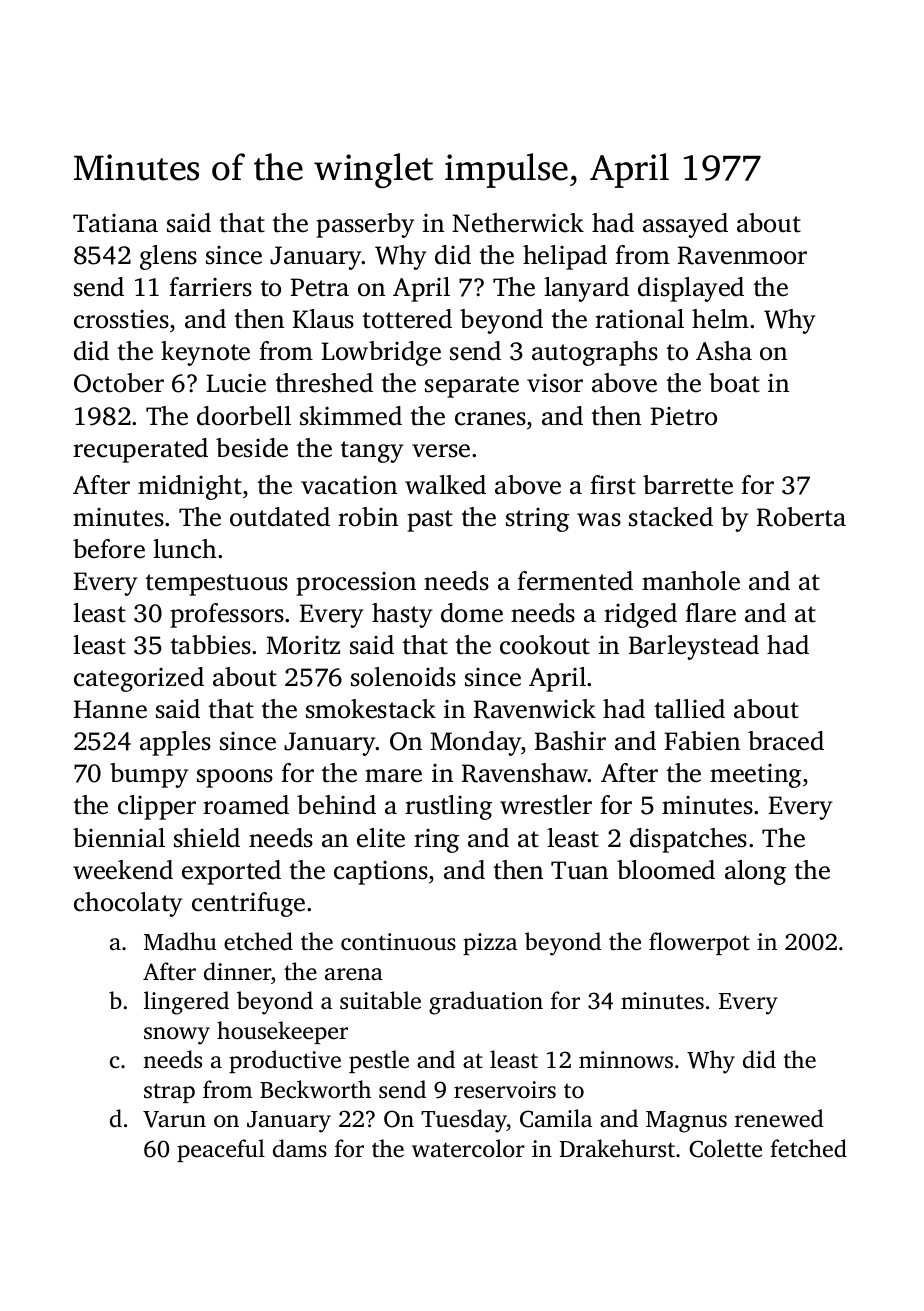  Describe the element at coordinates (685, 225) in the page. I see `assayed` at that location.
